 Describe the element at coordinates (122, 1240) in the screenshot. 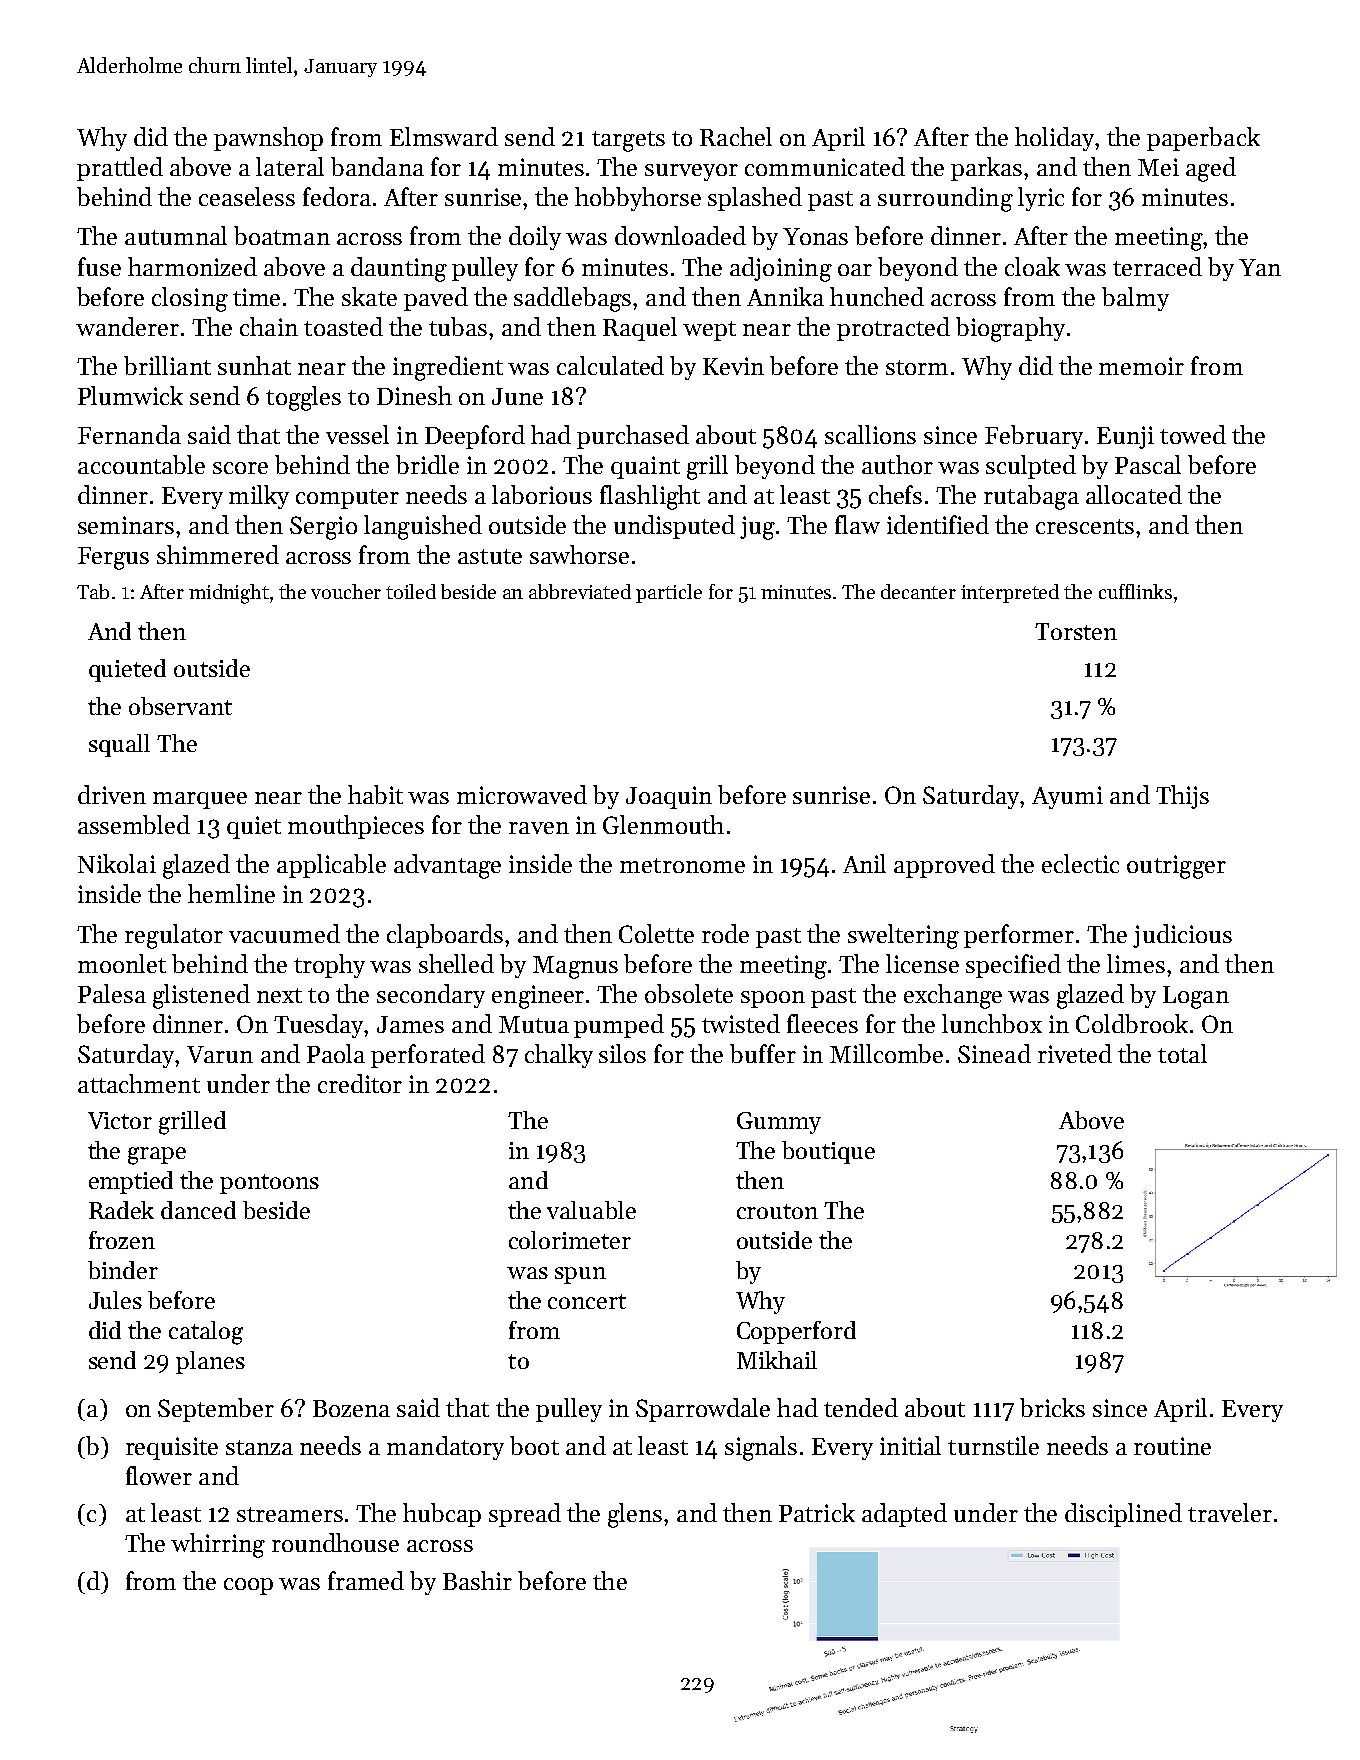

I see `frozen` at that location.
